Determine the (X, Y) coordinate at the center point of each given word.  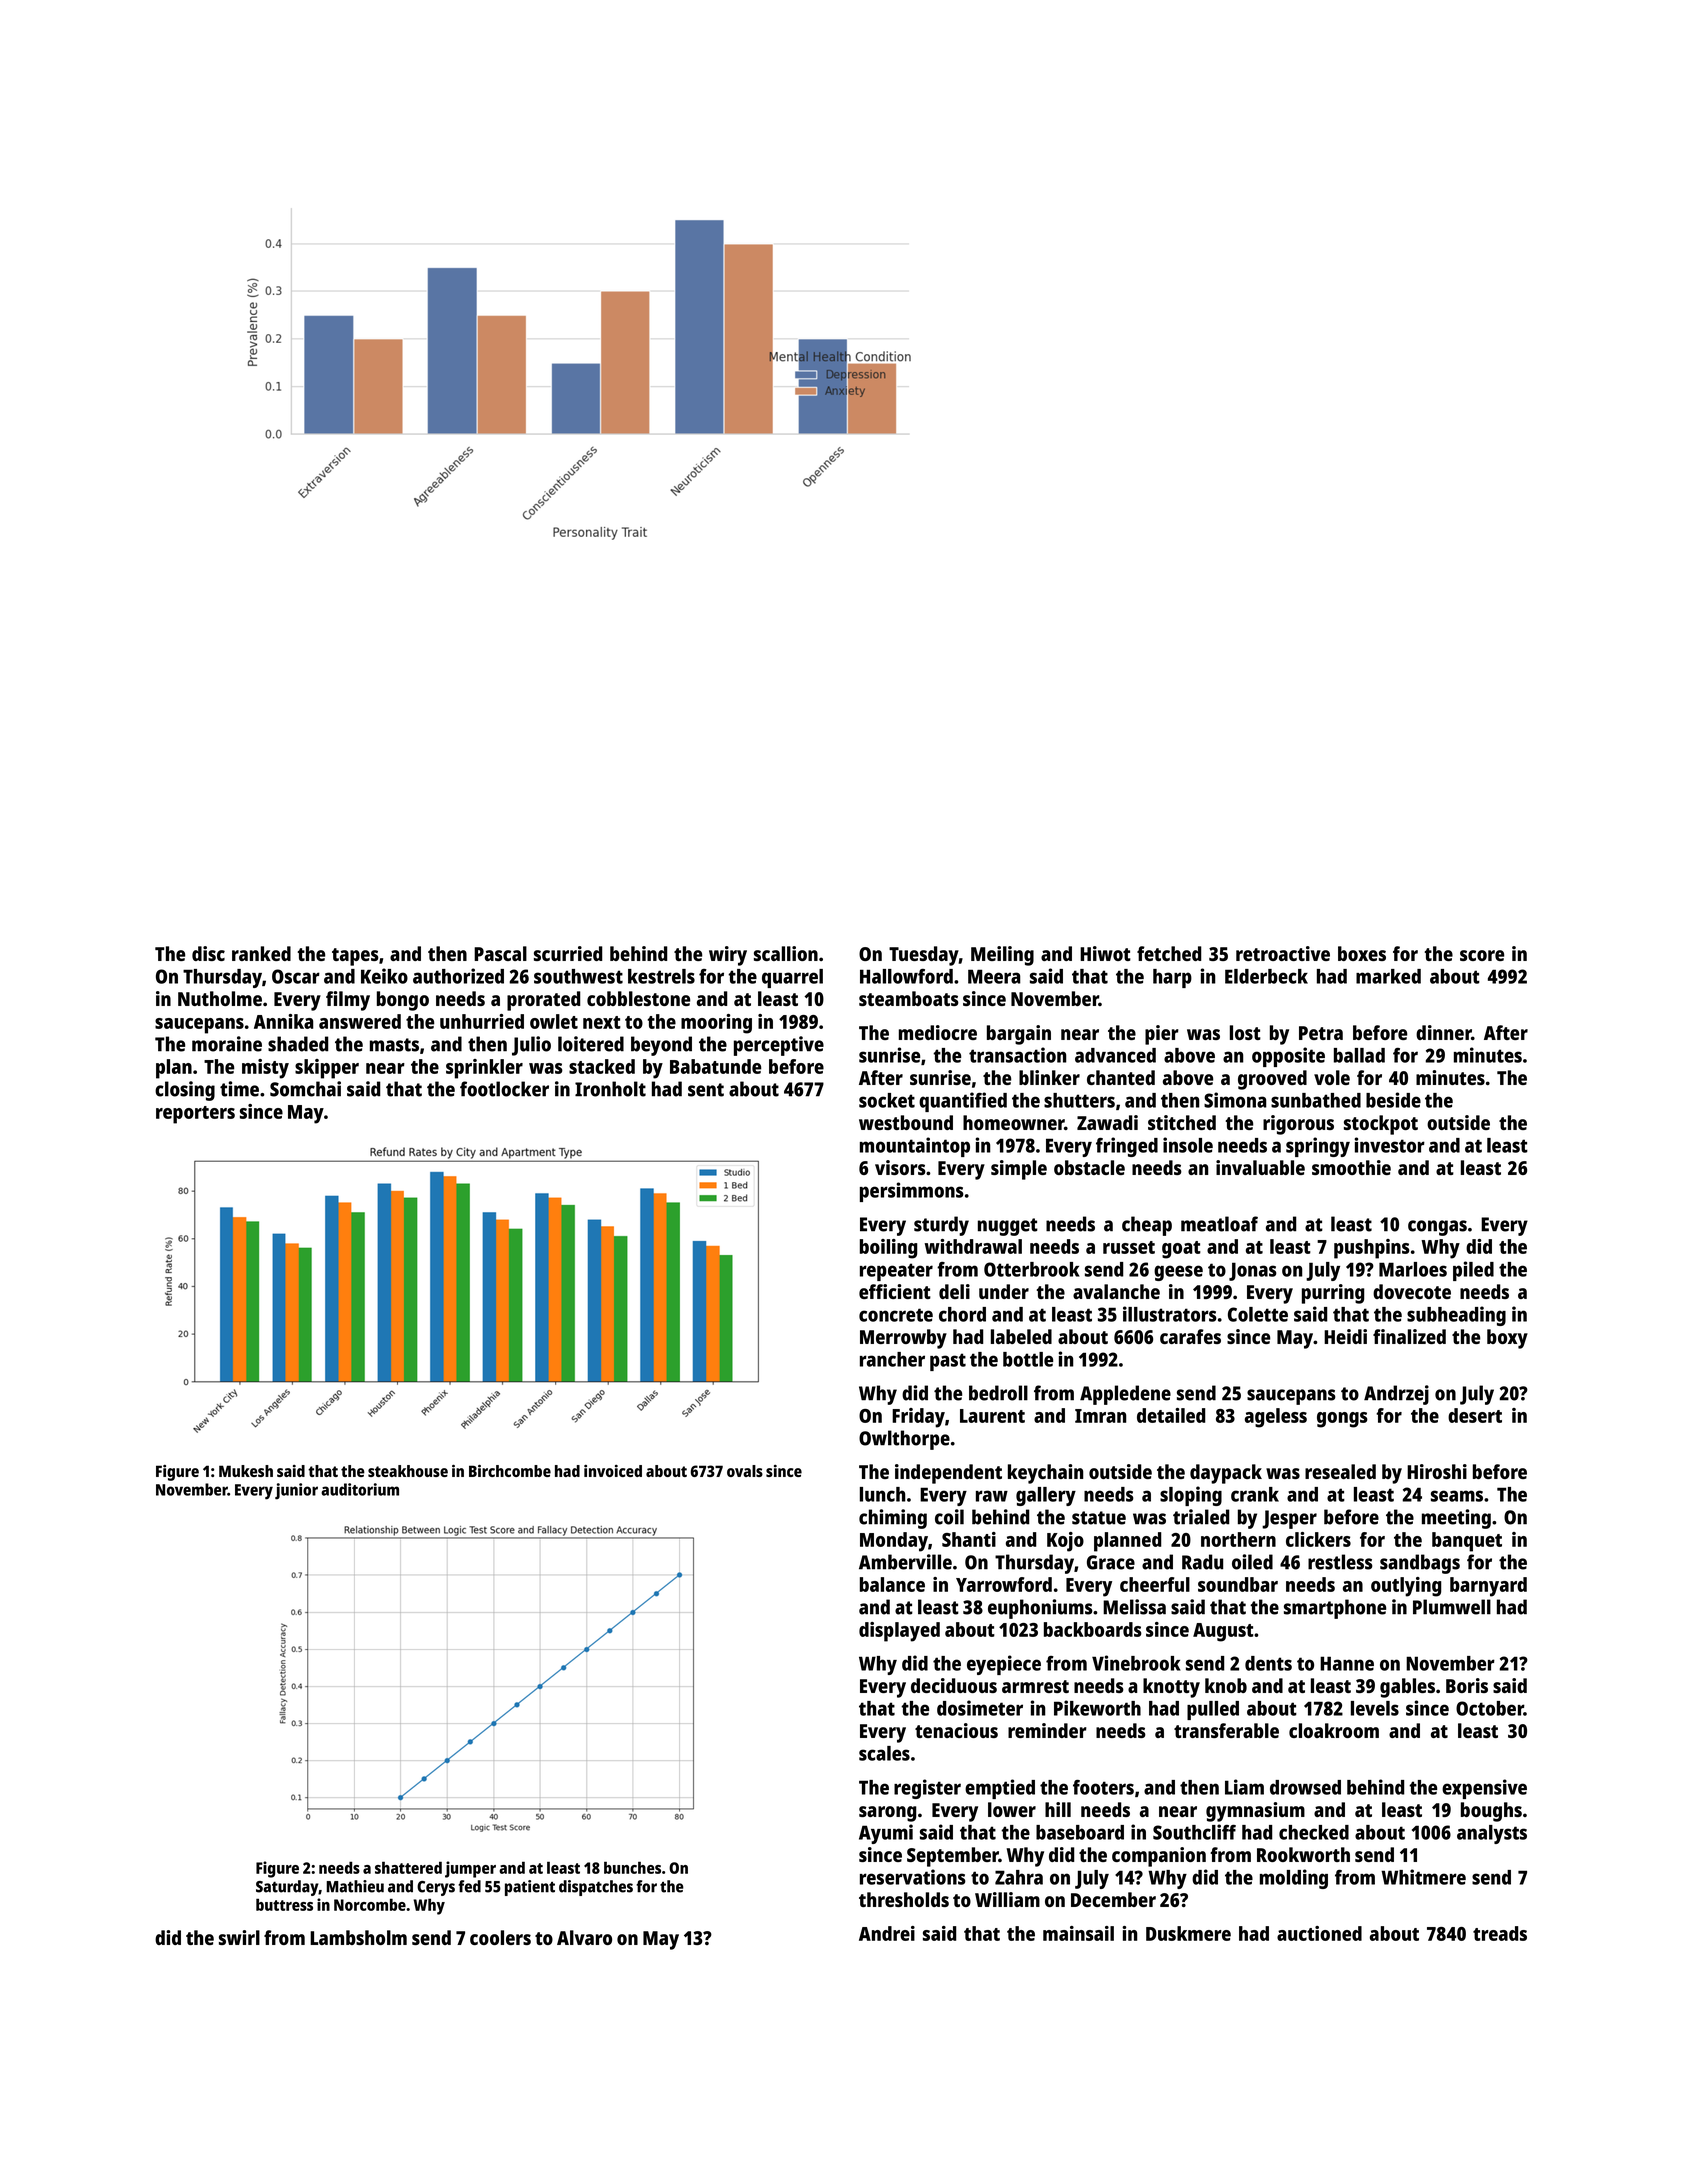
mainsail (1078, 1933)
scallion (786, 953)
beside (1393, 1100)
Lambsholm (358, 1937)
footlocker (504, 1089)
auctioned (1319, 1933)
